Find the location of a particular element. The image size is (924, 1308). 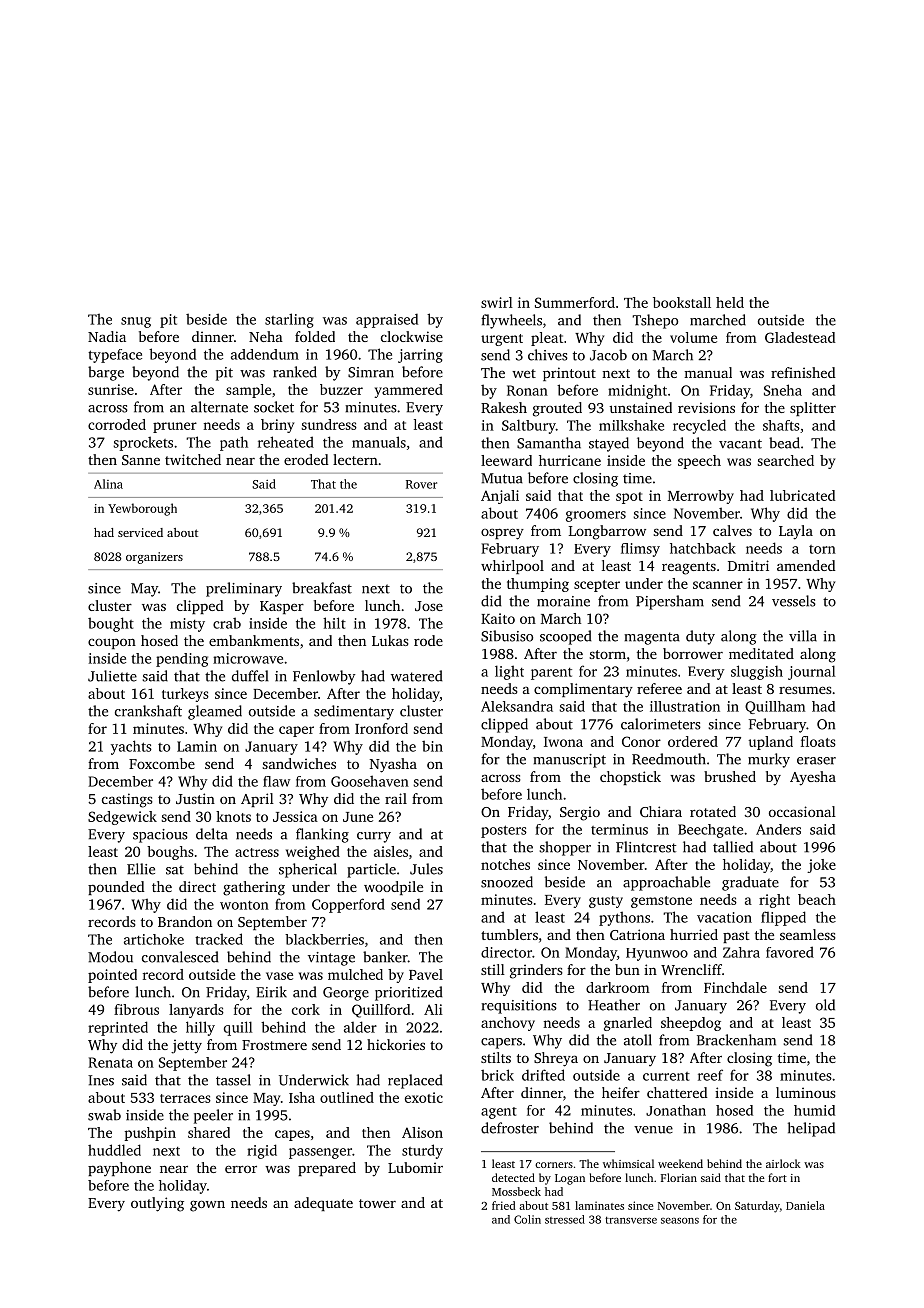

Juliette is located at coordinates (112, 676).
